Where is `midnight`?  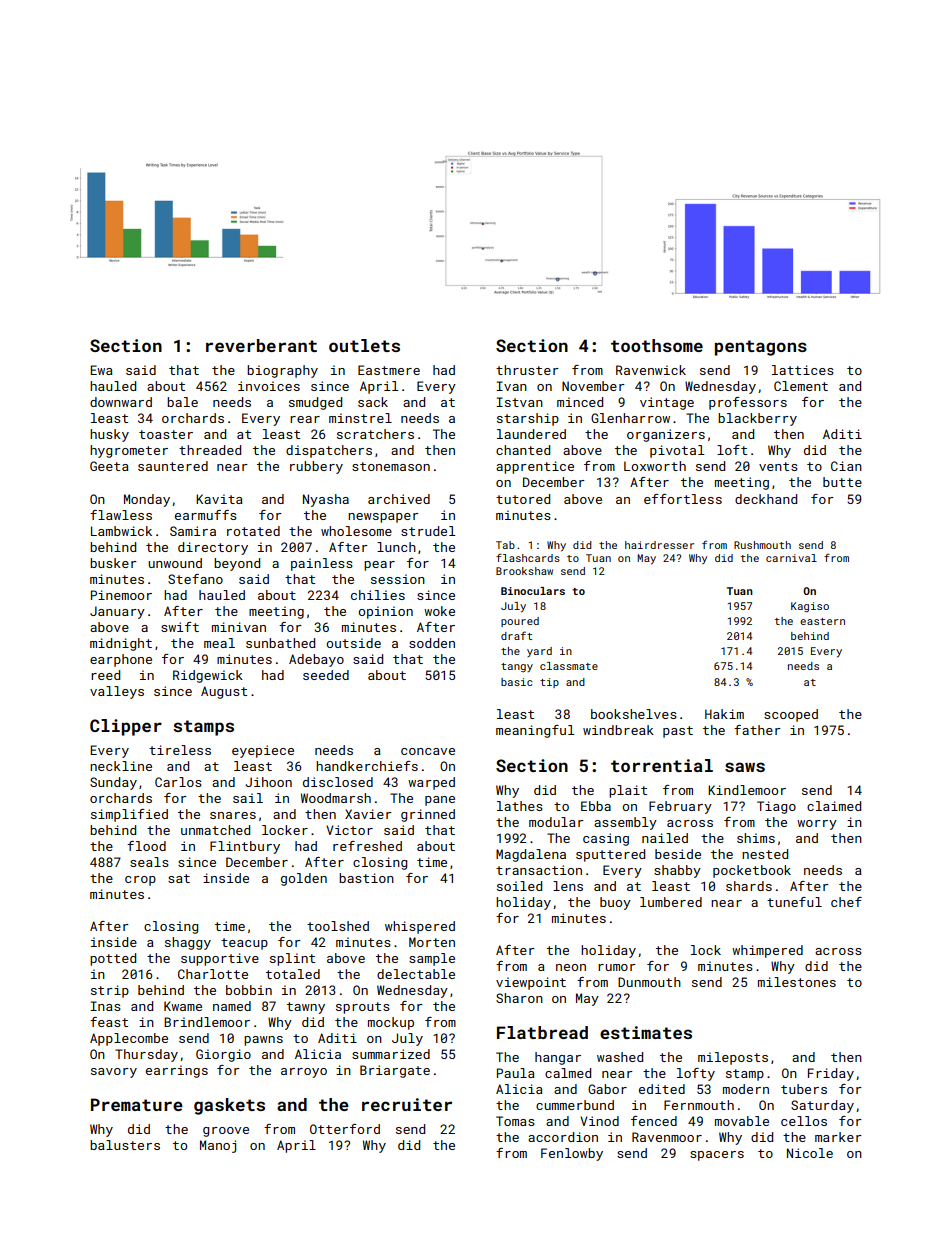
midnight is located at coordinates (121, 644).
